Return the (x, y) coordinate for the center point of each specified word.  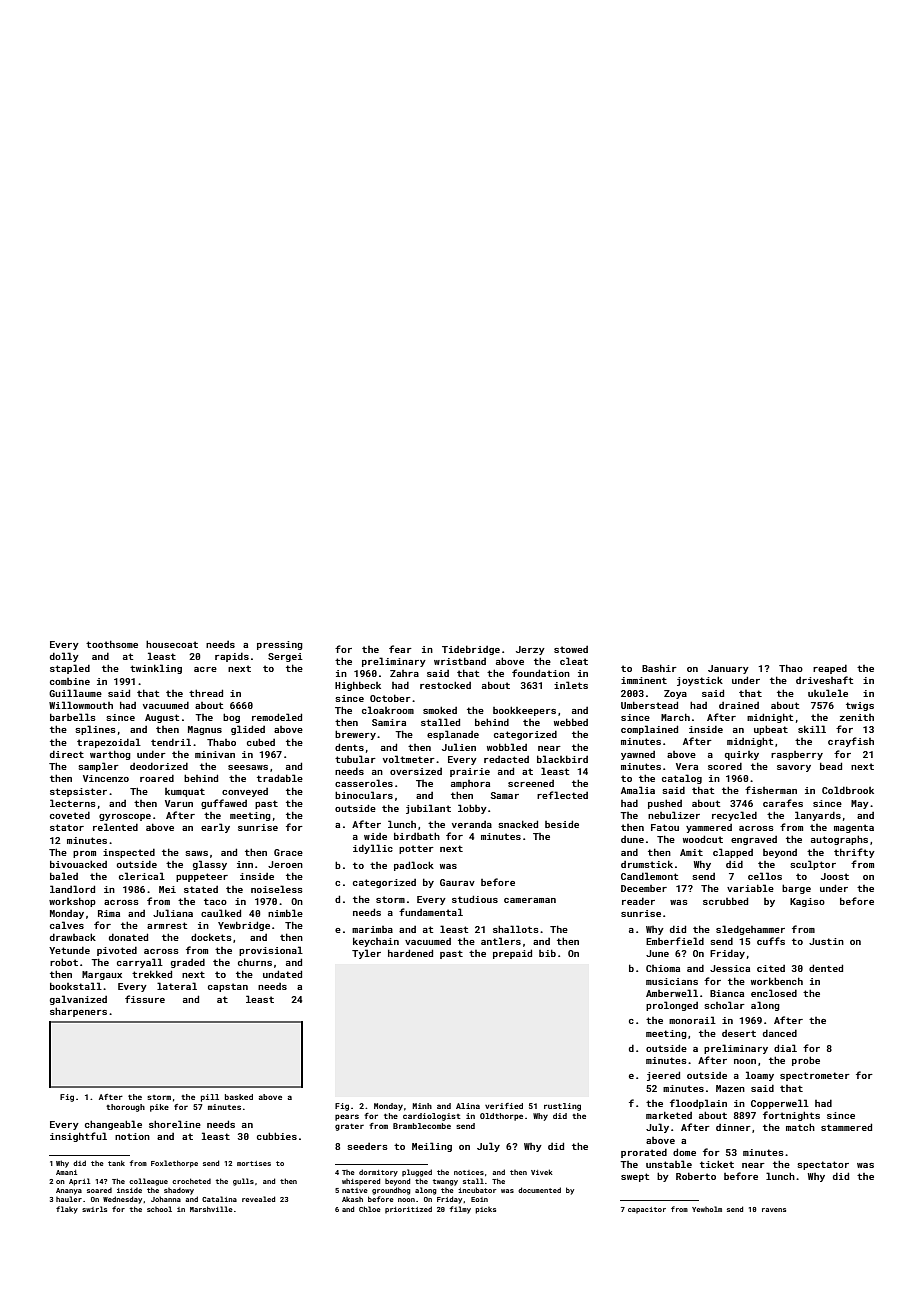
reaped (830, 669)
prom (84, 854)
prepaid (512, 954)
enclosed (774, 993)
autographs (839, 840)
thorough (125, 1108)
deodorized (159, 766)
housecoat (172, 644)
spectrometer (815, 1076)
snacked (518, 824)
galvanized (78, 1000)
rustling (562, 1107)
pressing (280, 645)
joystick (700, 681)
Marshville (211, 1209)
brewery (355, 735)
